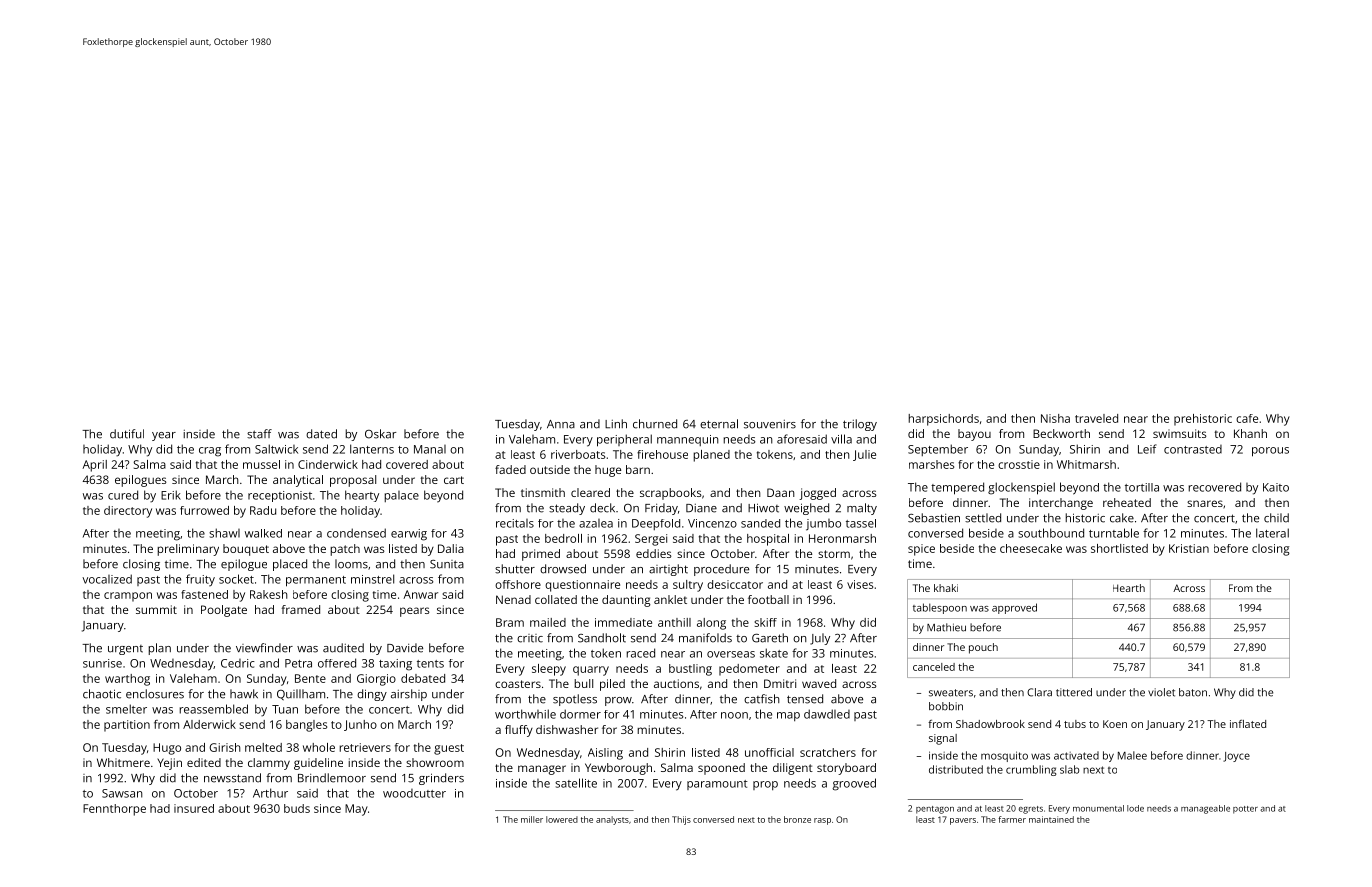 The image size is (1372, 887). What do you see at coordinates (1096, 418) in the screenshot?
I see `traveled` at bounding box center [1096, 418].
